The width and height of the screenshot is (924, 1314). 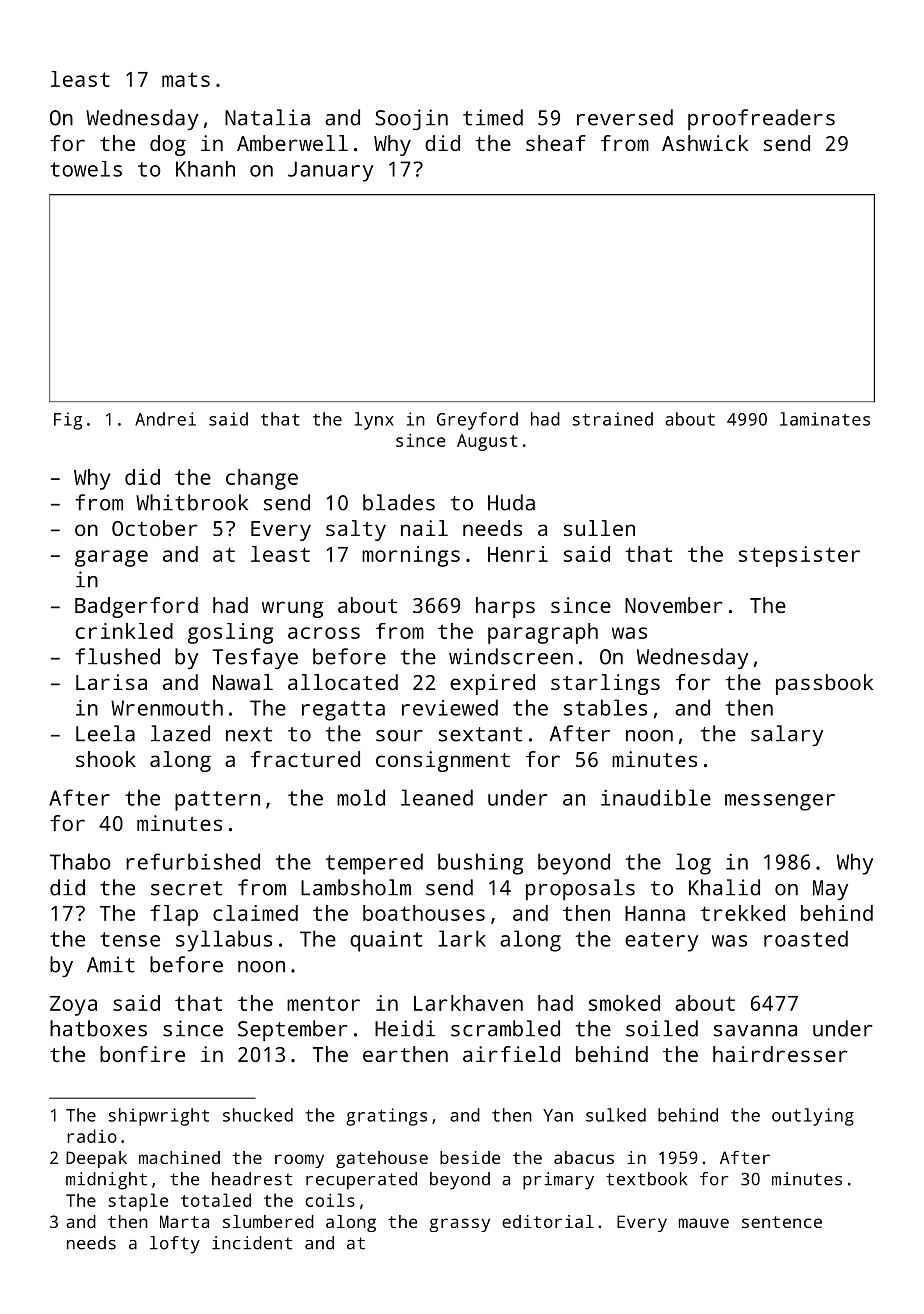 What do you see at coordinates (625, 117) in the screenshot?
I see `reversed` at bounding box center [625, 117].
